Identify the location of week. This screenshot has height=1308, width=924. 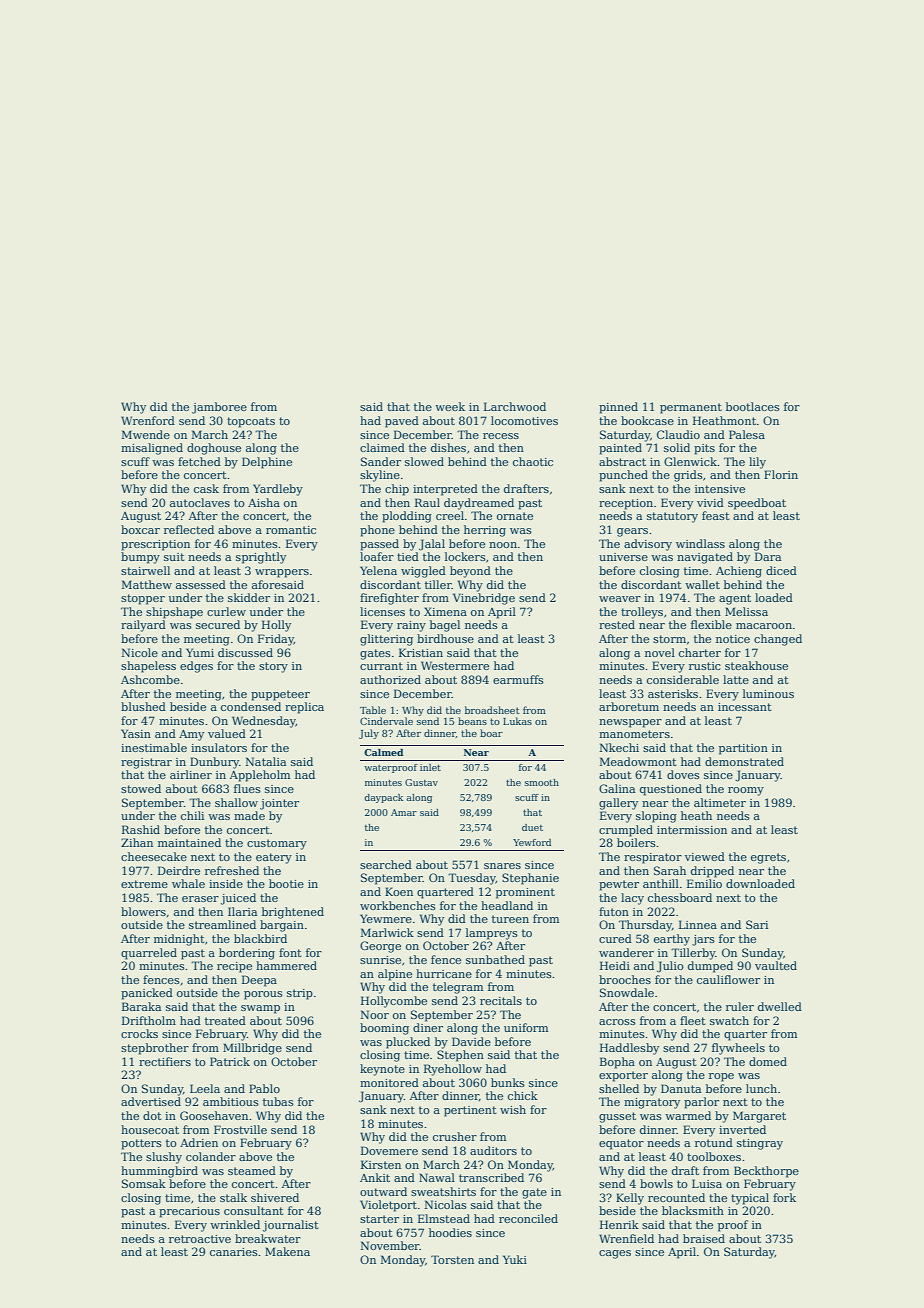
(450, 406).
